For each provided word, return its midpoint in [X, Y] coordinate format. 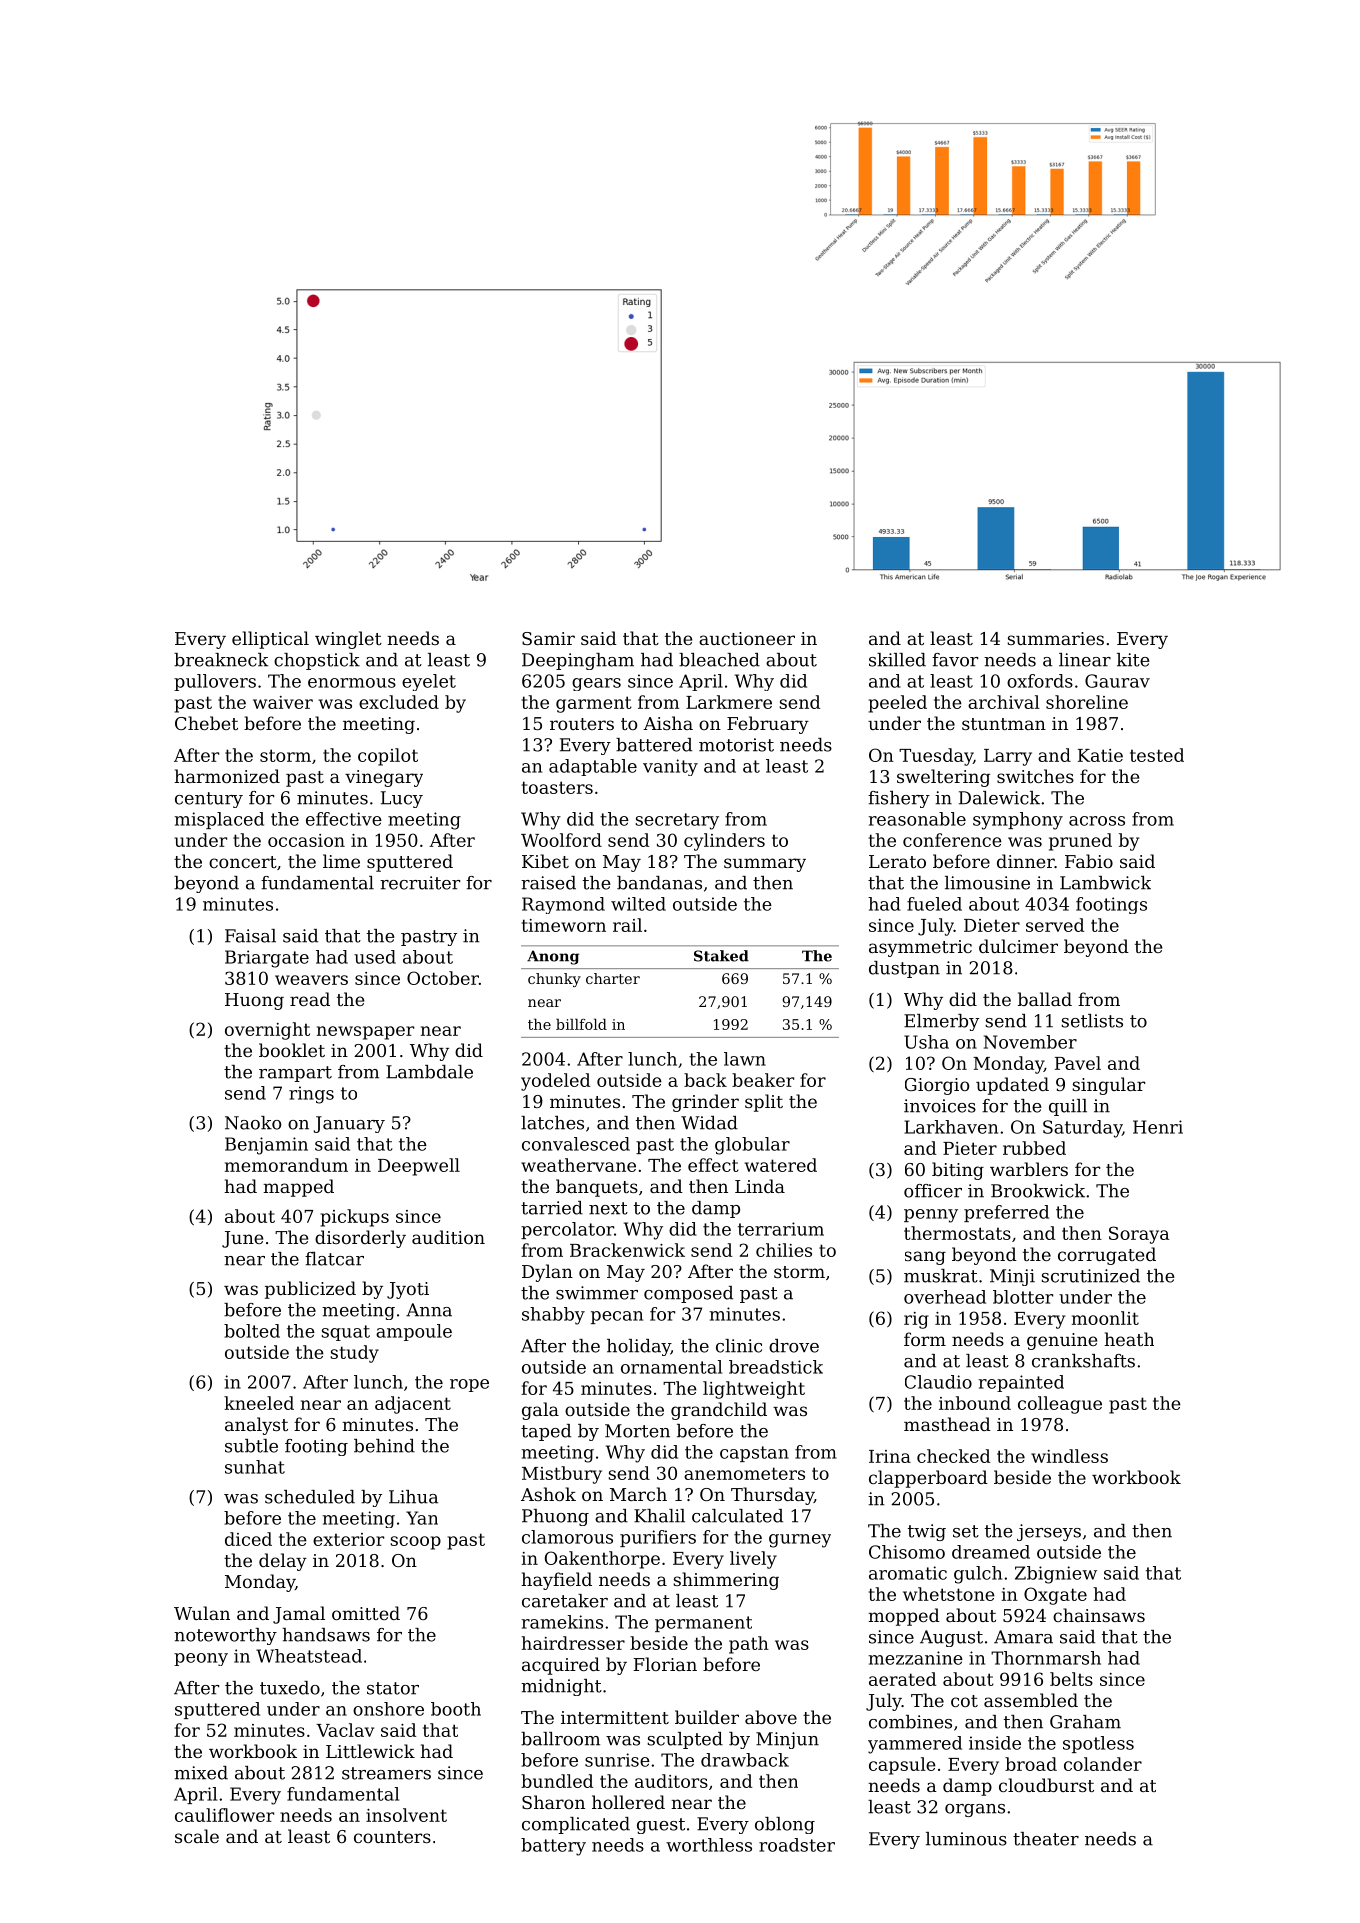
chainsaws [1099, 1615]
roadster [797, 1845]
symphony [1018, 821]
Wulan [202, 1613]
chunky [554, 980]
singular [1108, 1086]
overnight [267, 1031]
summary [765, 865]
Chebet [206, 723]
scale [197, 1836]
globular [752, 1146]
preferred [1006, 1213]
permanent [703, 1624]
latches [552, 1123]
